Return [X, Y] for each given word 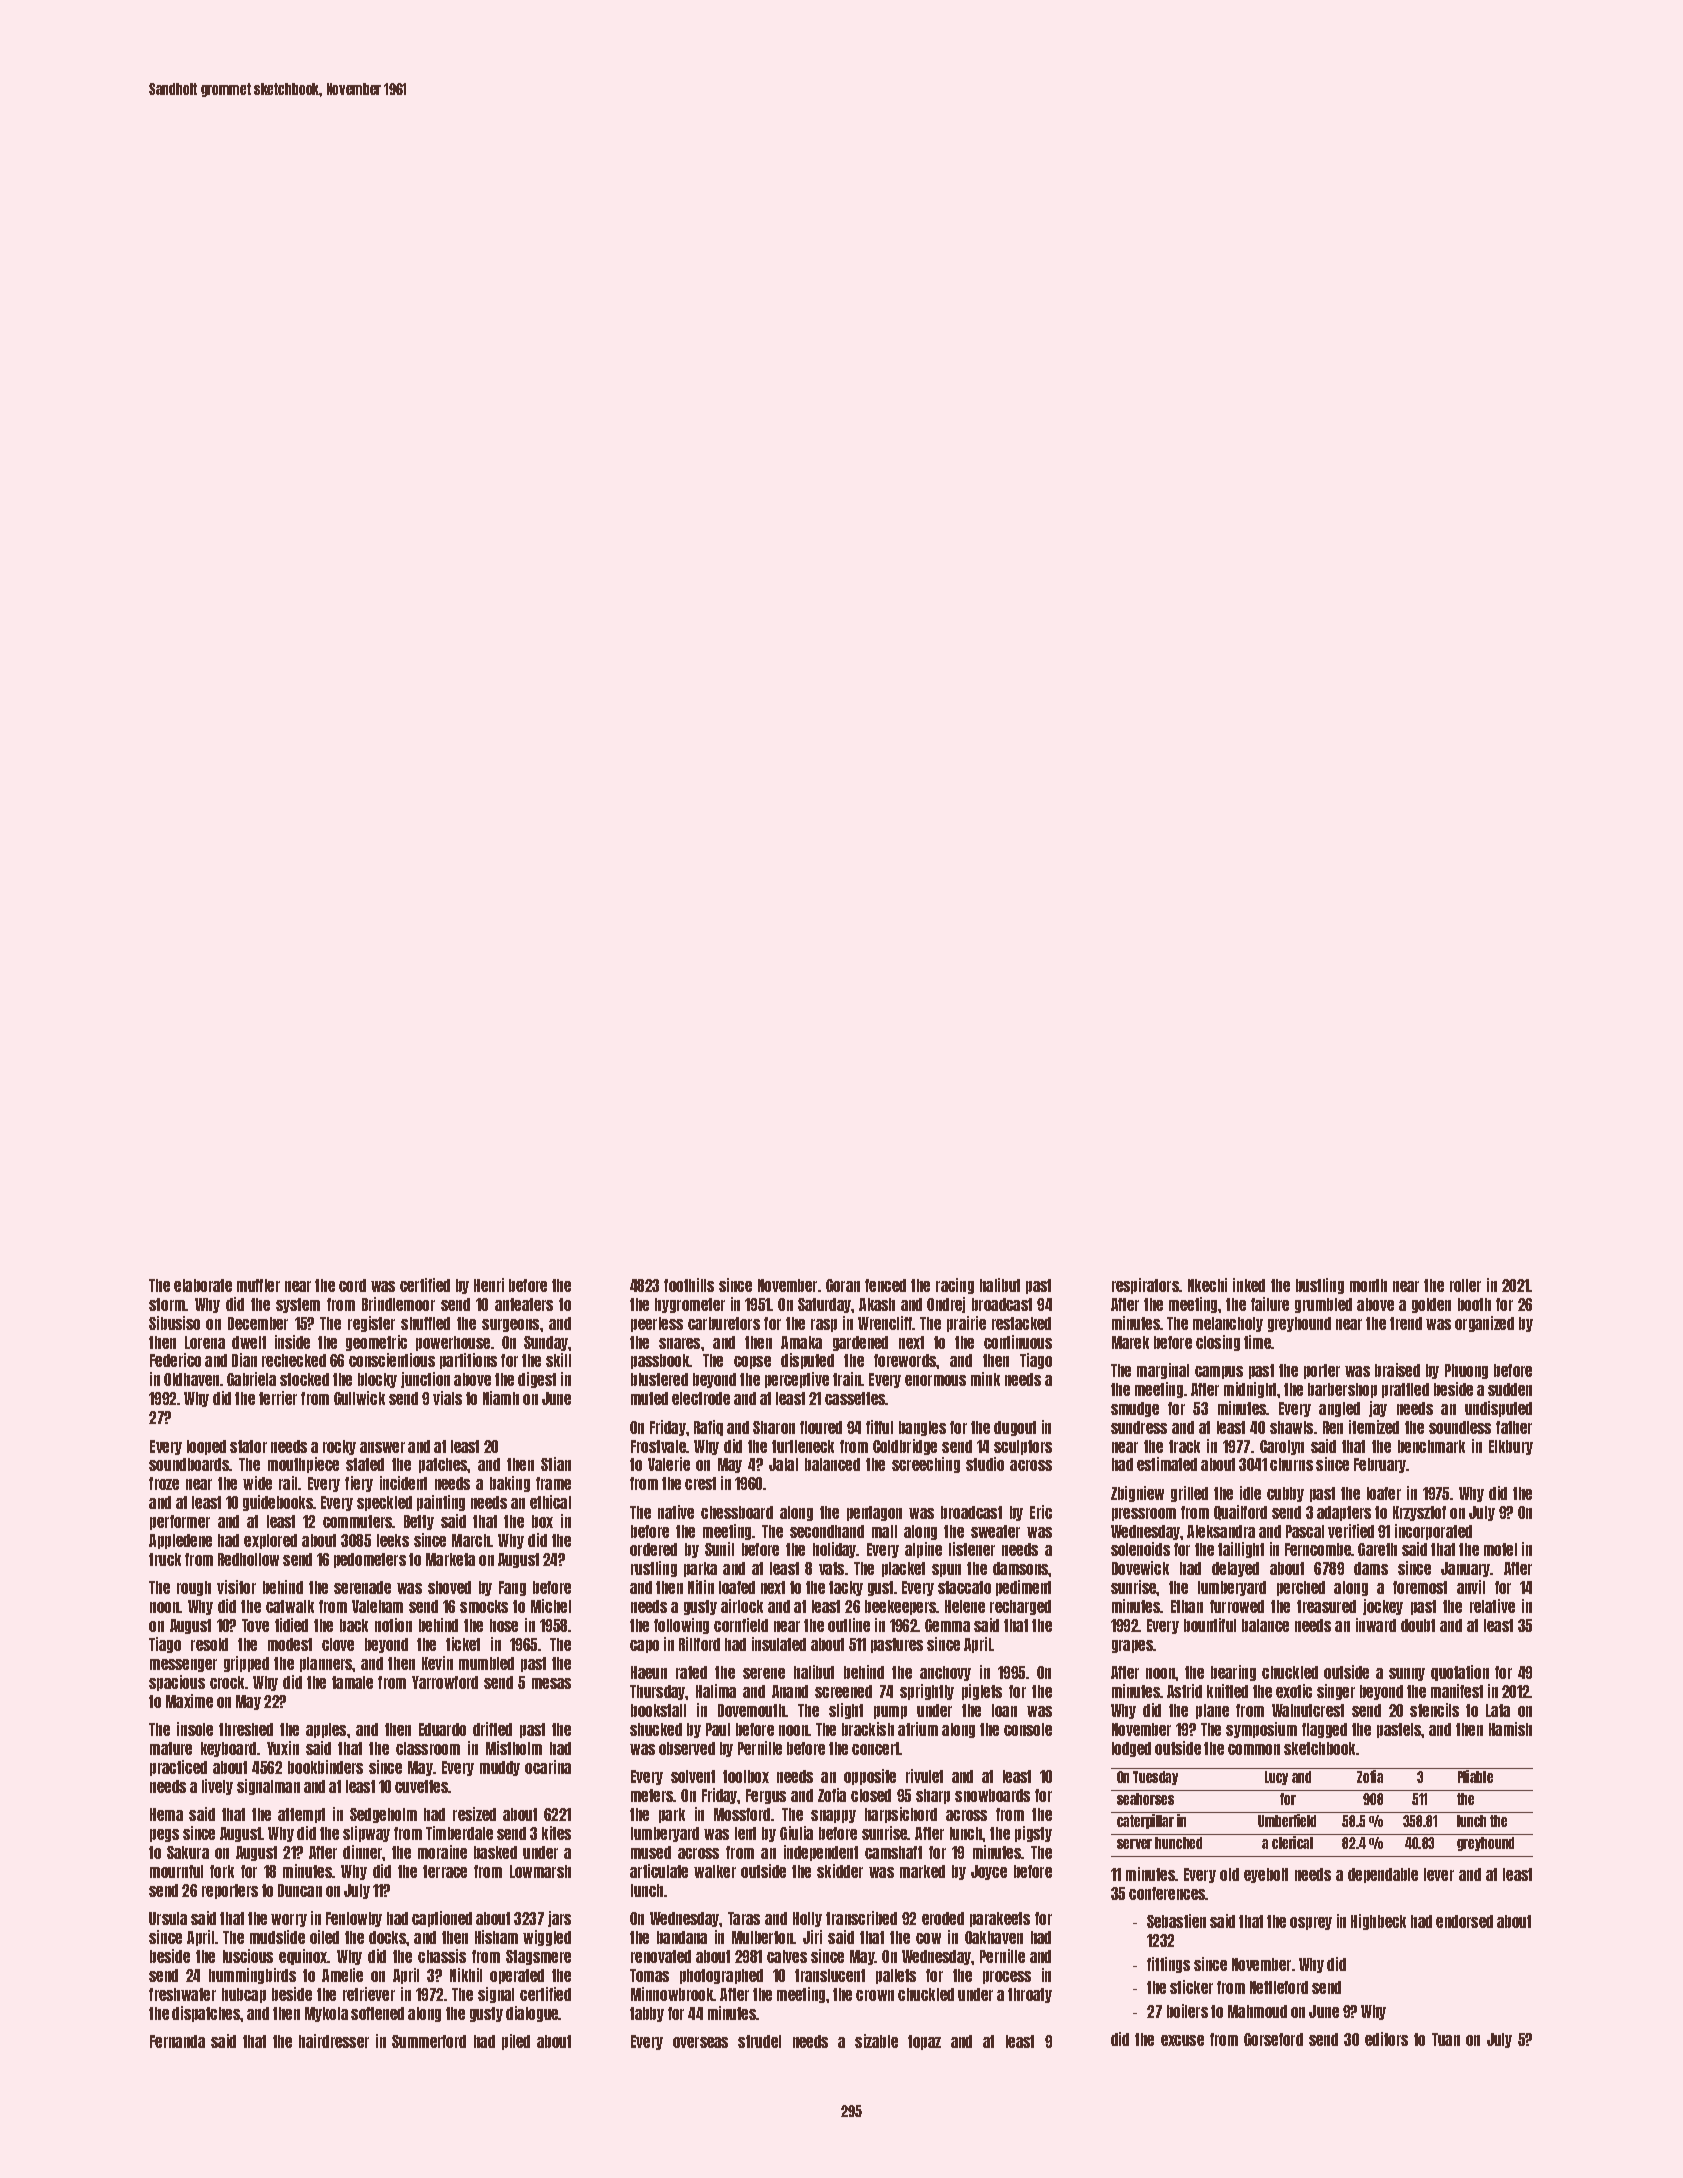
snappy [833, 1816]
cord [352, 1285]
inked [1249, 1285]
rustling [654, 1569]
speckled [384, 1503]
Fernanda [177, 2041]
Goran [843, 1285]
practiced [178, 1768]
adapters [1344, 1513]
